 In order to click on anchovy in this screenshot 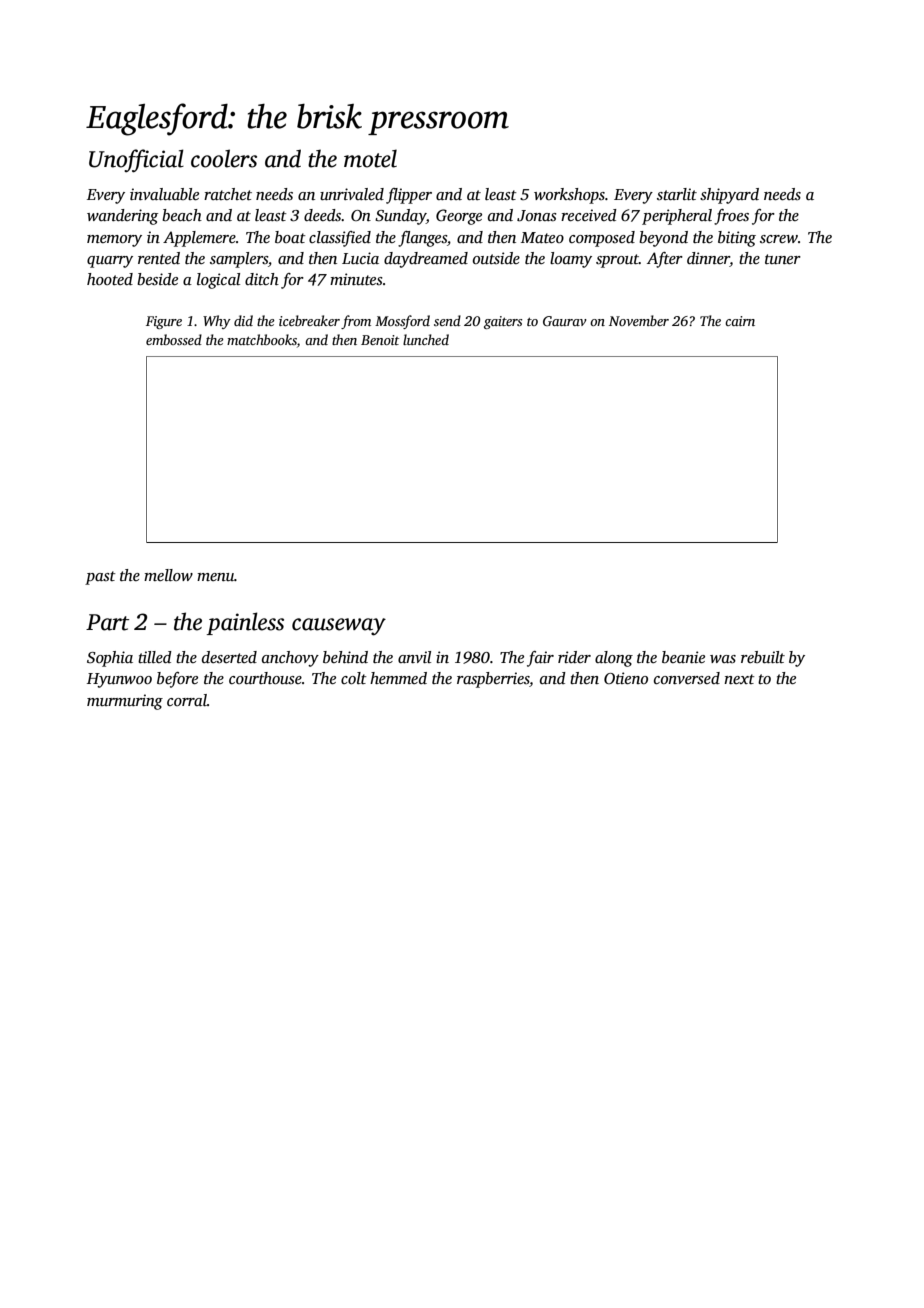, I will do `click(290, 659)`.
